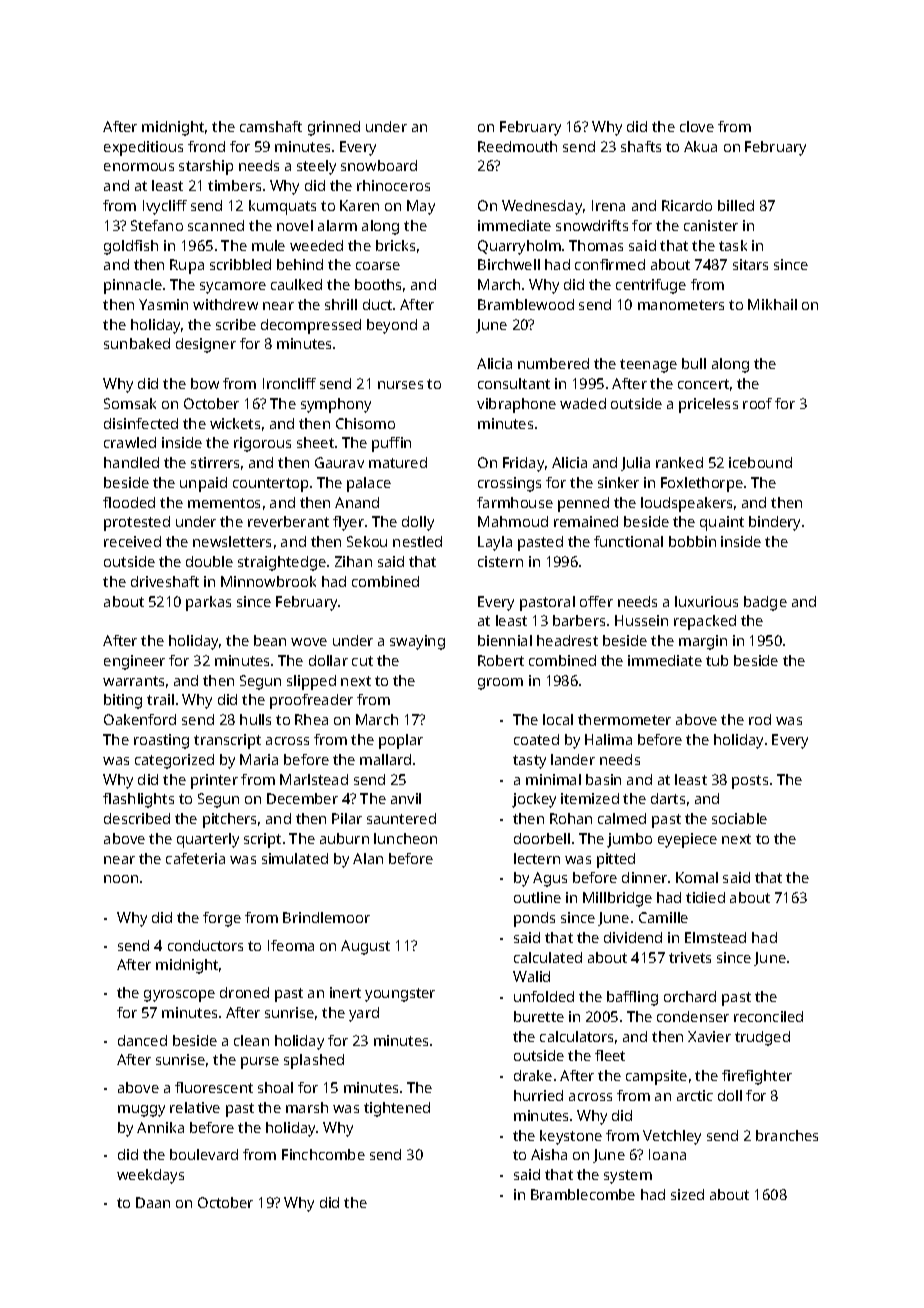  Describe the element at coordinates (150, 1176) in the image. I see `weekdays` at that location.
